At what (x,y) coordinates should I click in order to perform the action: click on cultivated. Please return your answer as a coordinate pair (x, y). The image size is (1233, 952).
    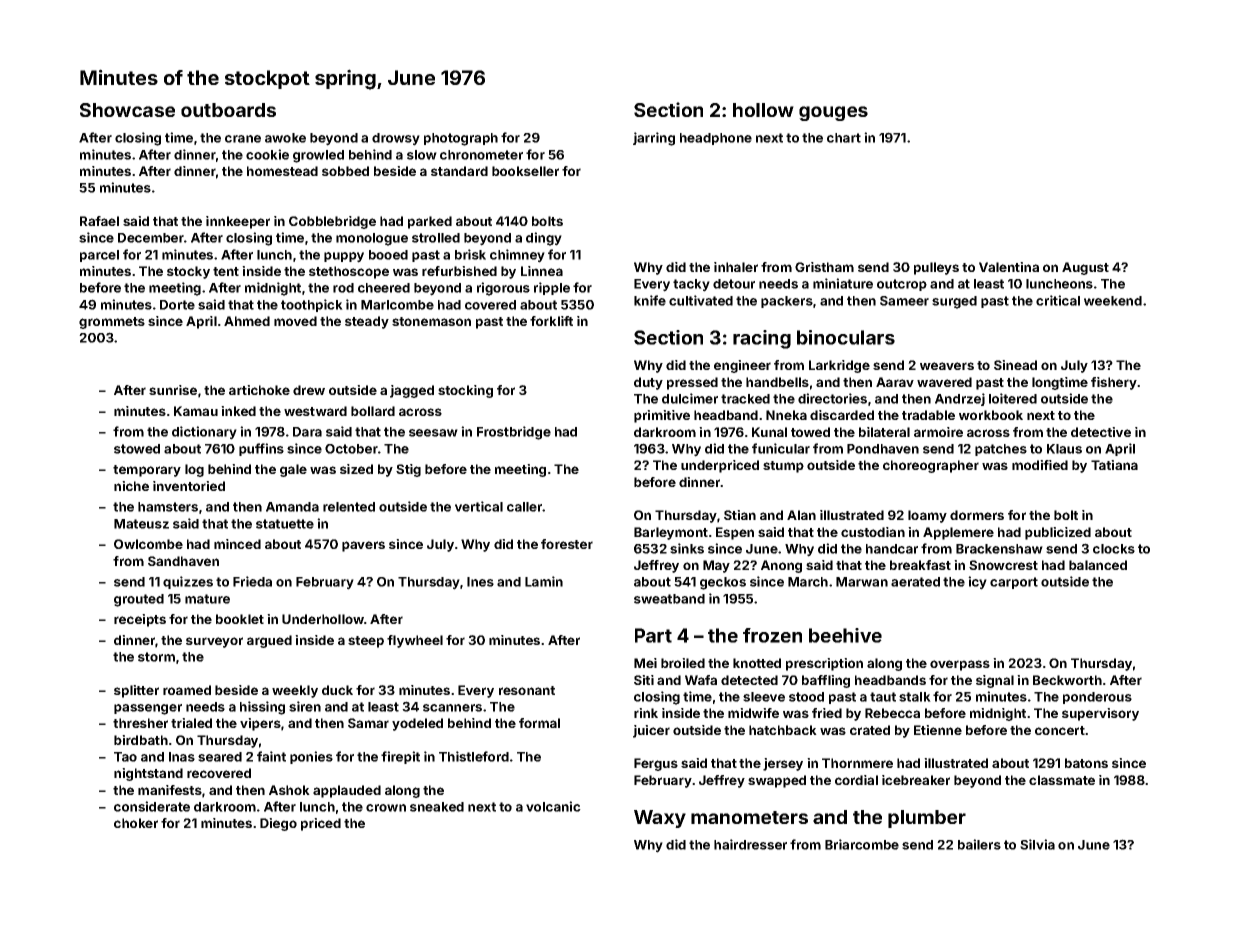
    Looking at the image, I should click on (701, 300).
